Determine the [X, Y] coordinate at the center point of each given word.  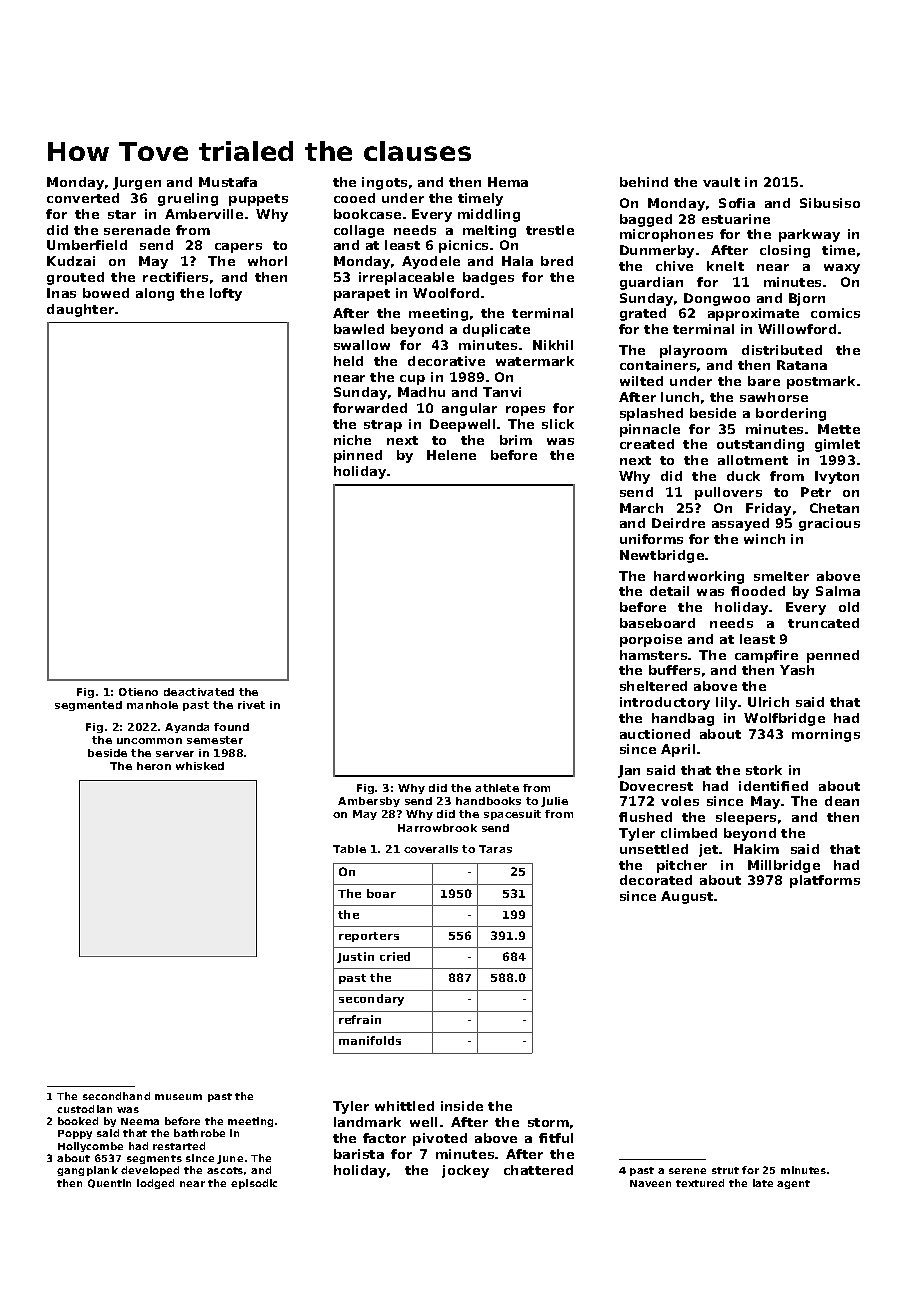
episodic [254, 1184]
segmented [88, 706]
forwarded [370, 408]
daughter [80, 310]
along [155, 294]
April [678, 750]
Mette [839, 429]
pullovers [728, 493]
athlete [497, 788]
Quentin [109, 1183]
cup [412, 380]
